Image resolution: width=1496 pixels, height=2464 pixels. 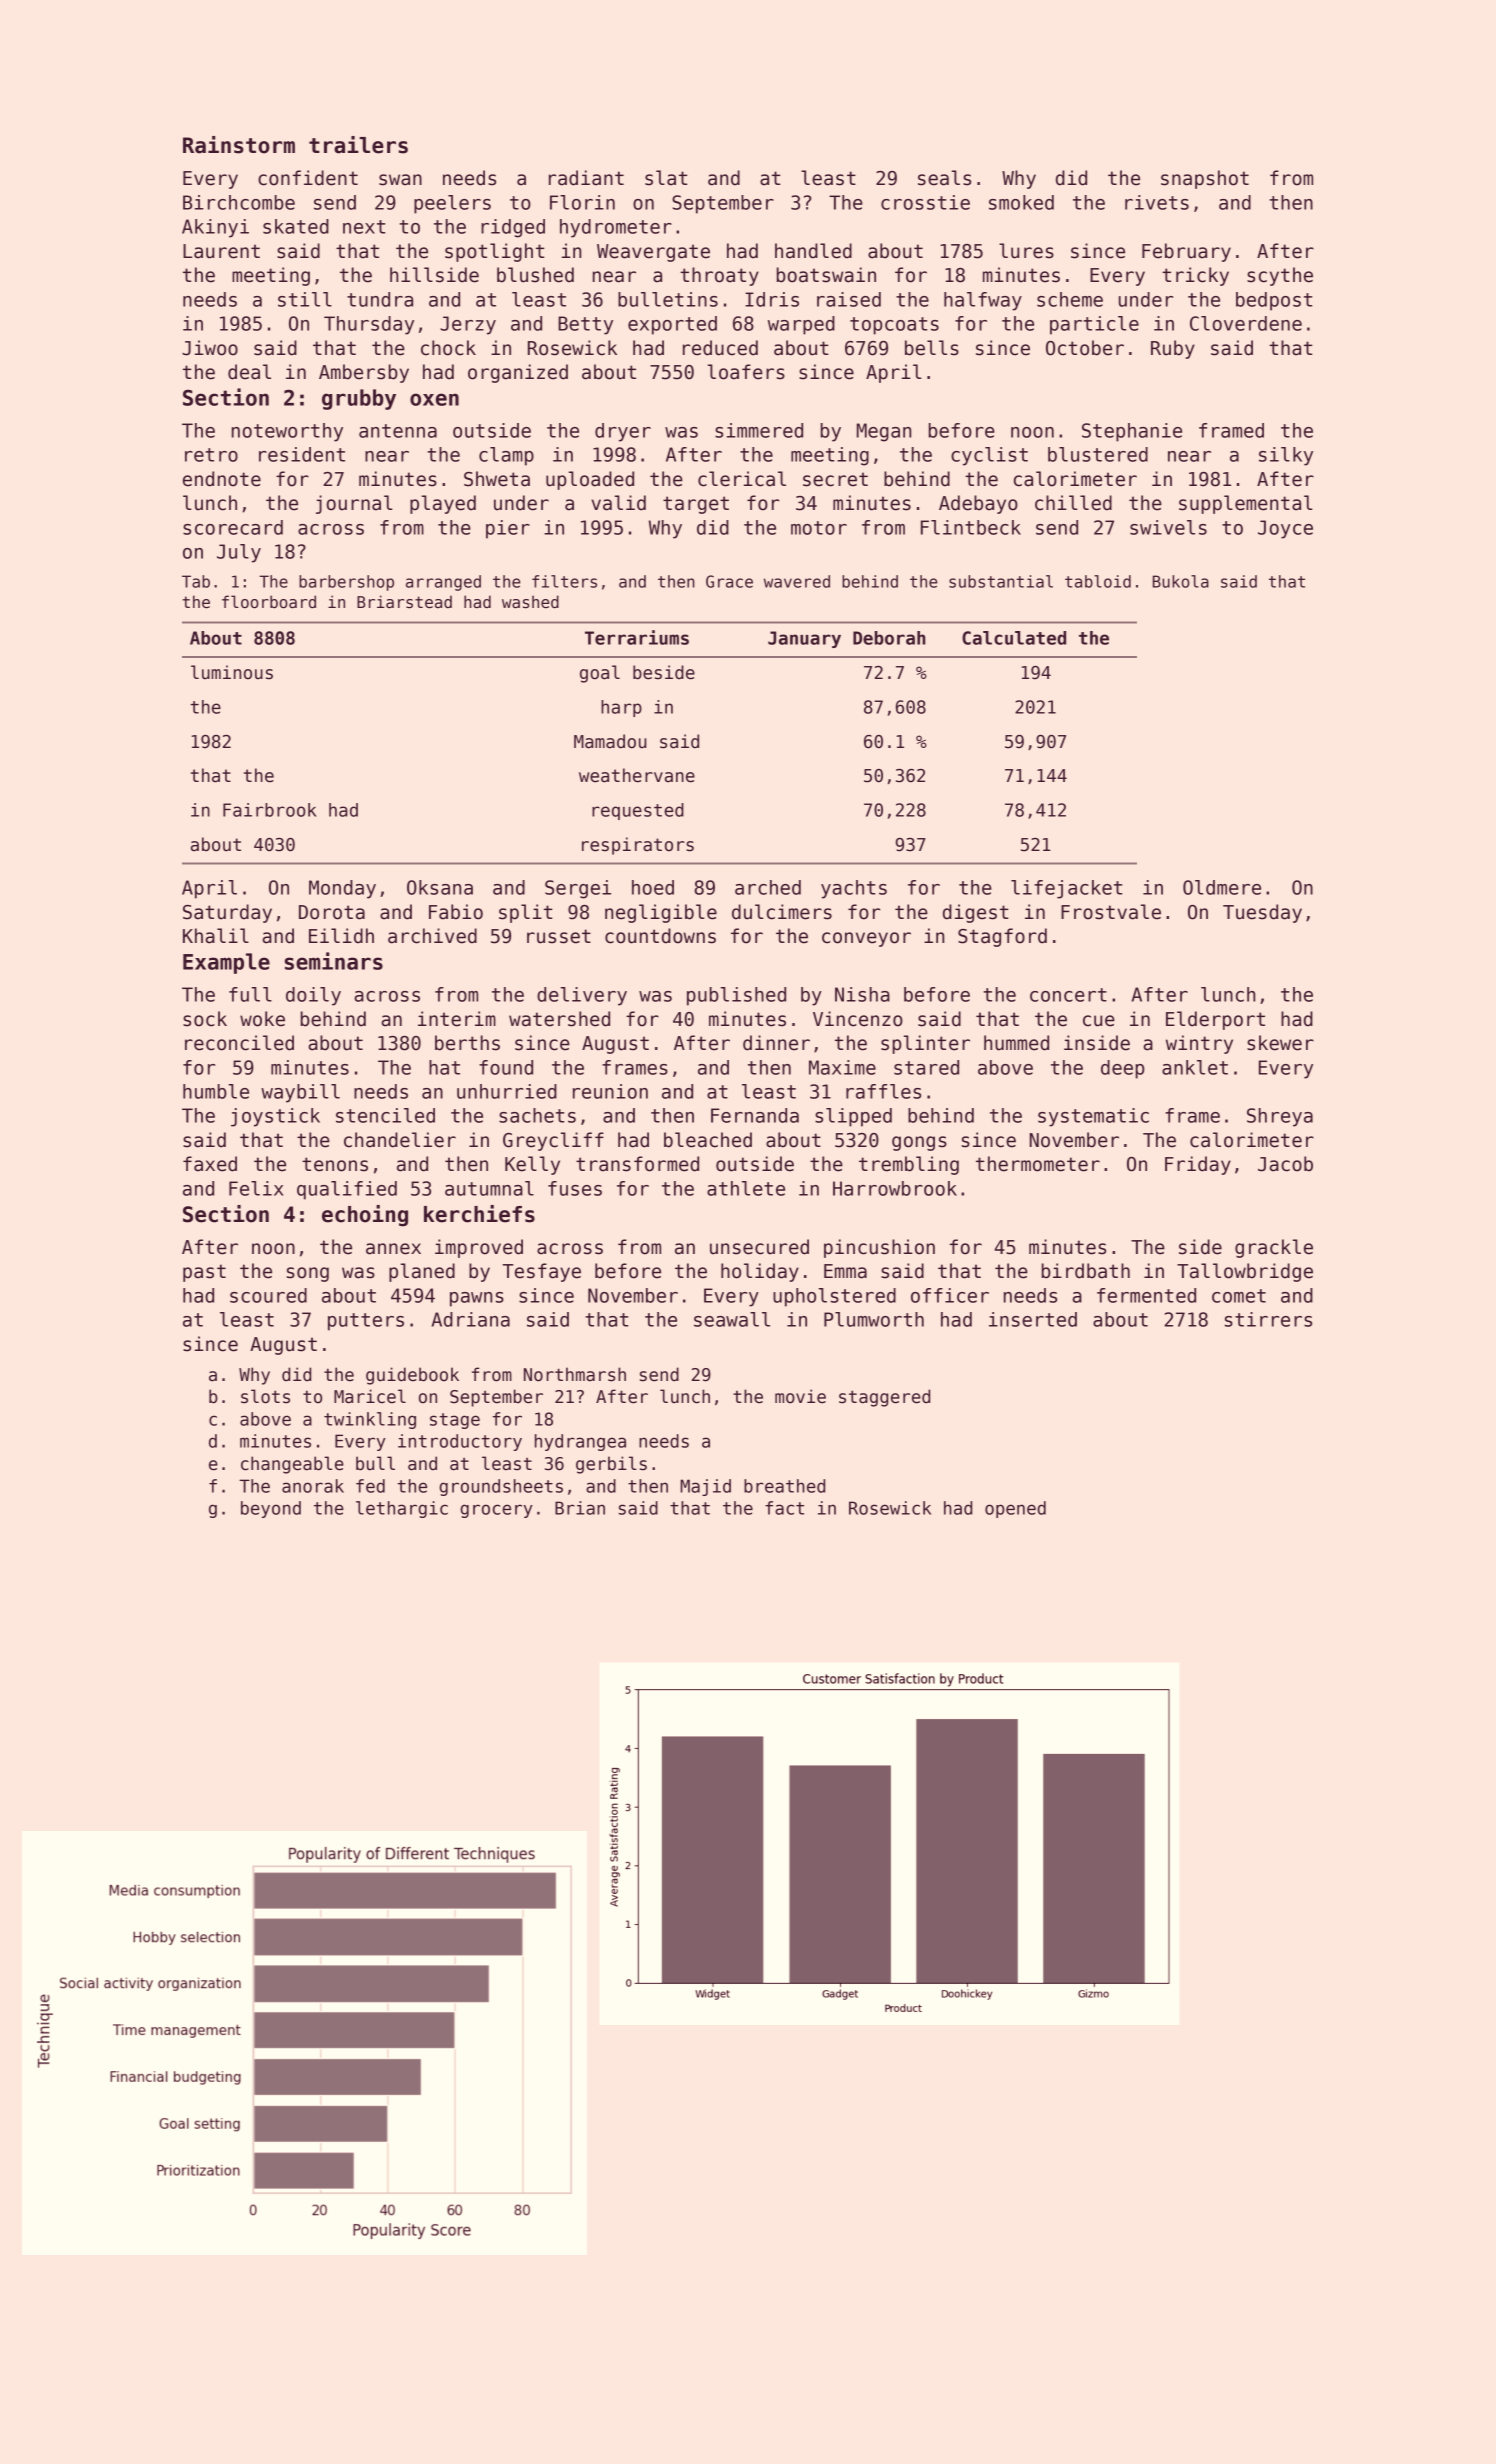 I want to click on handled, so click(x=813, y=251).
